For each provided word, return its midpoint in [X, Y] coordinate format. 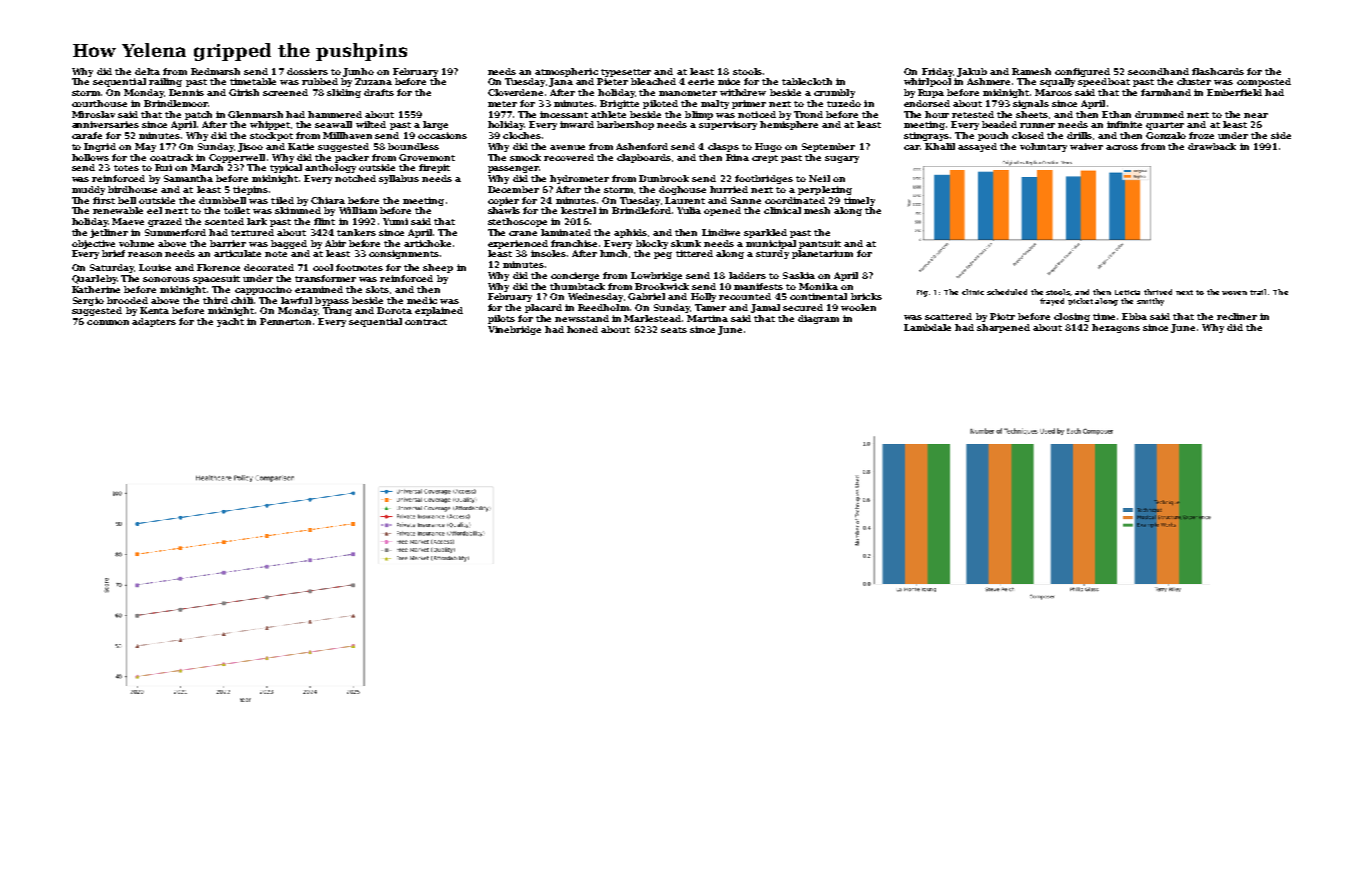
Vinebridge [514, 330]
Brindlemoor [176, 103]
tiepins [250, 190]
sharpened [1003, 328]
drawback [1212, 146]
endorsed [927, 103]
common [108, 322]
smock [525, 157]
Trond [808, 114]
